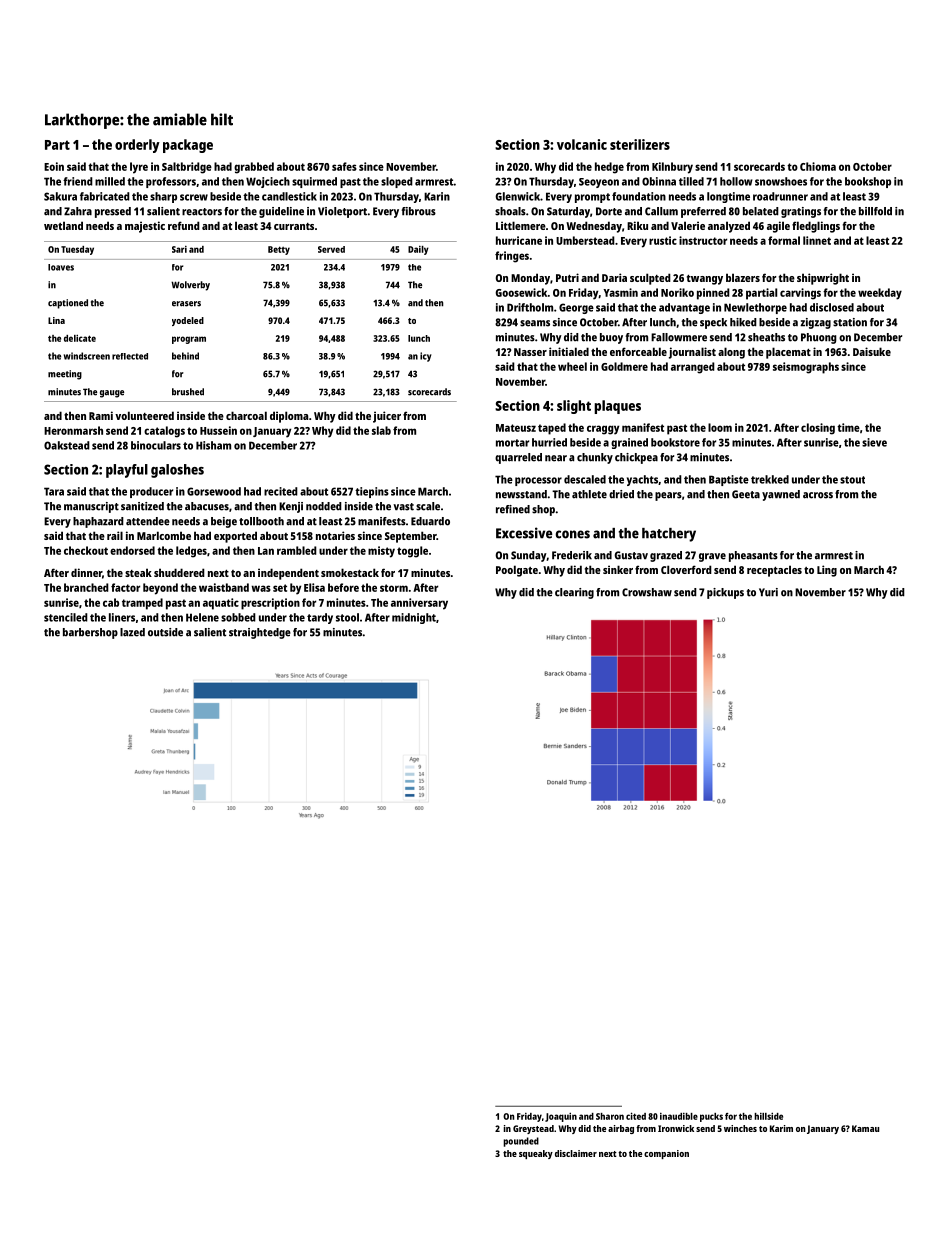 Image resolution: width=952 pixels, height=1233 pixels. I want to click on straightedge, so click(260, 633).
